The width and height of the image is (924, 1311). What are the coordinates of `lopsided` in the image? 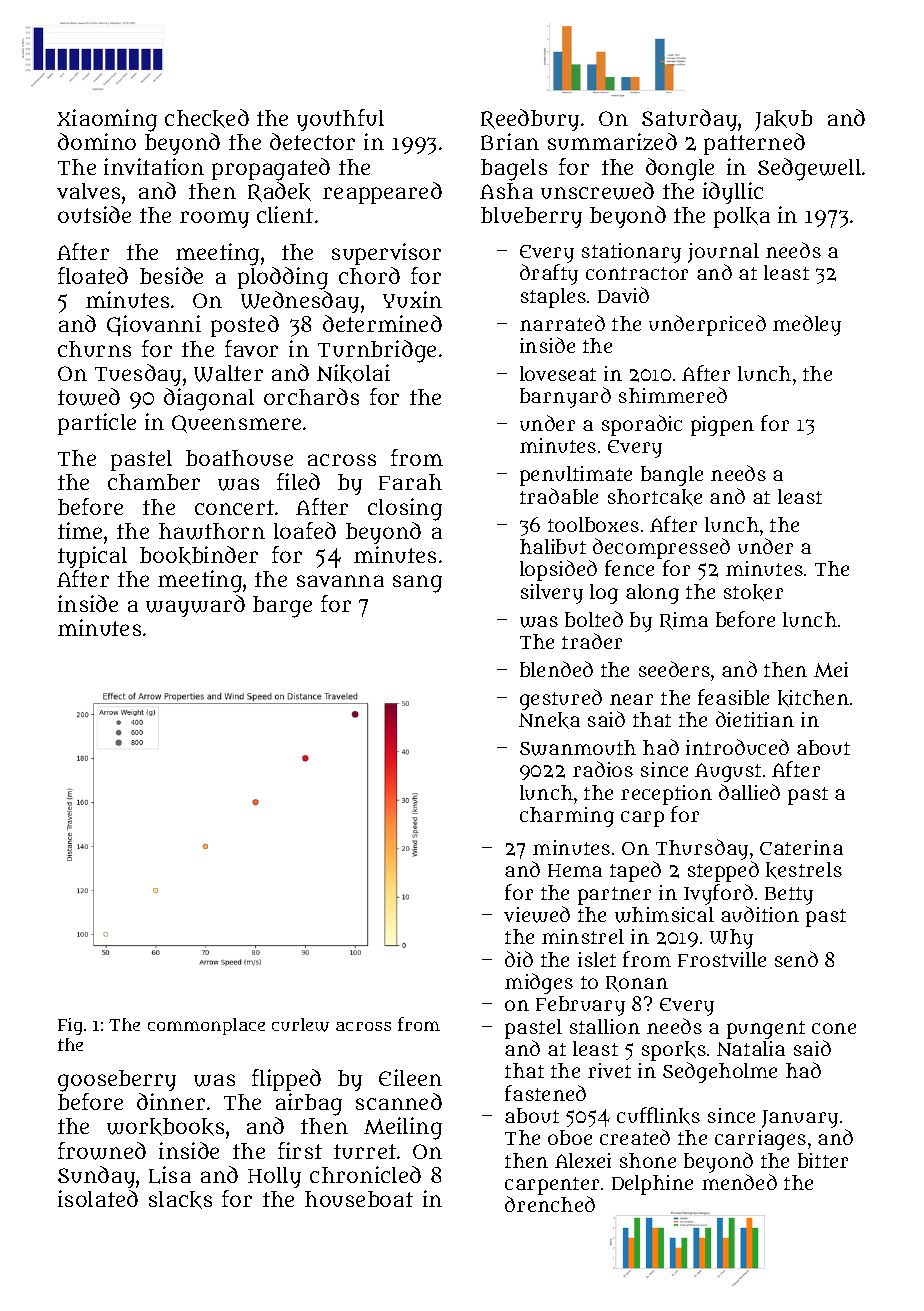 It's located at (558, 570).
